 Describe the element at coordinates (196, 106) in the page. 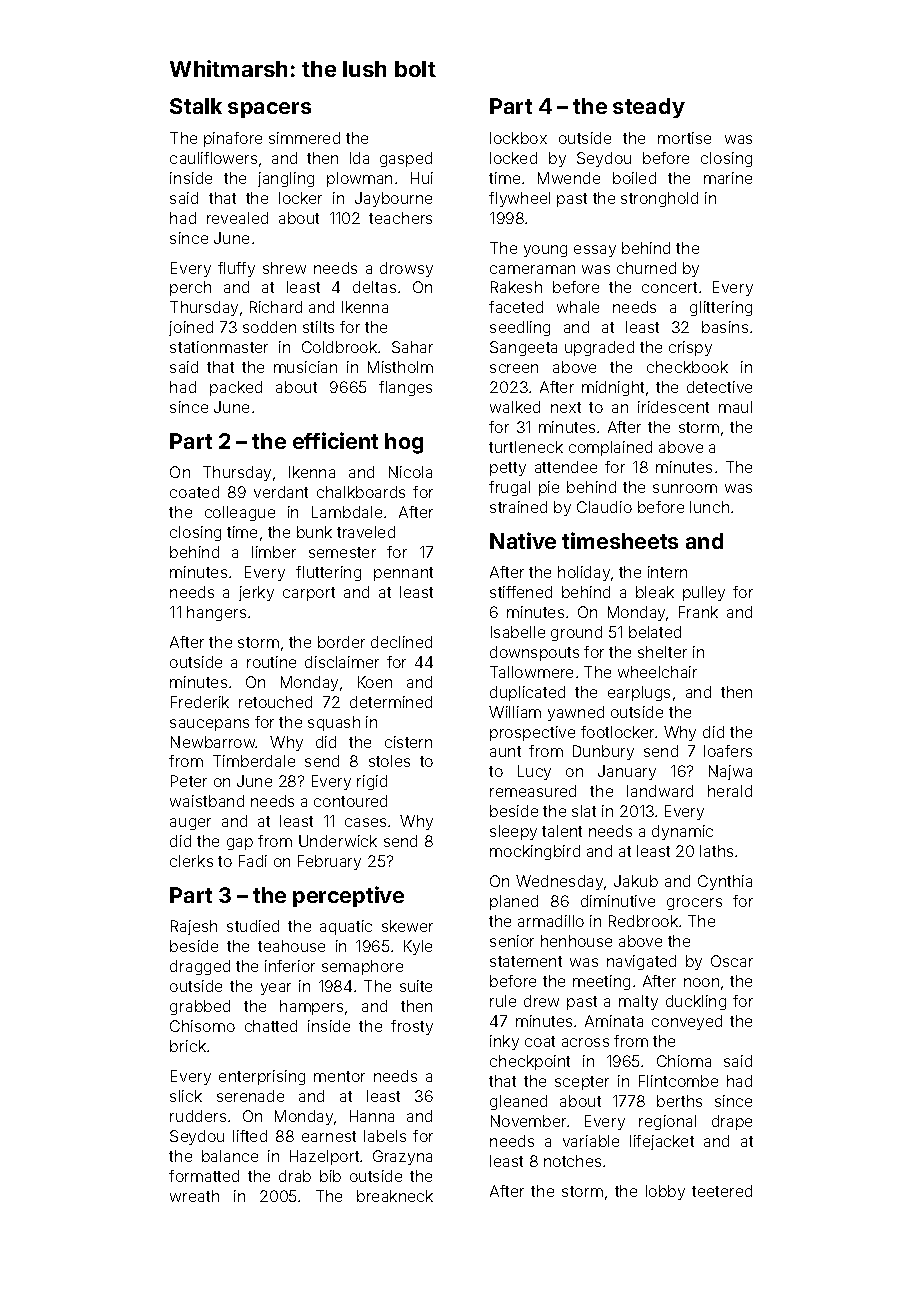

I see `Stalk` at that location.
